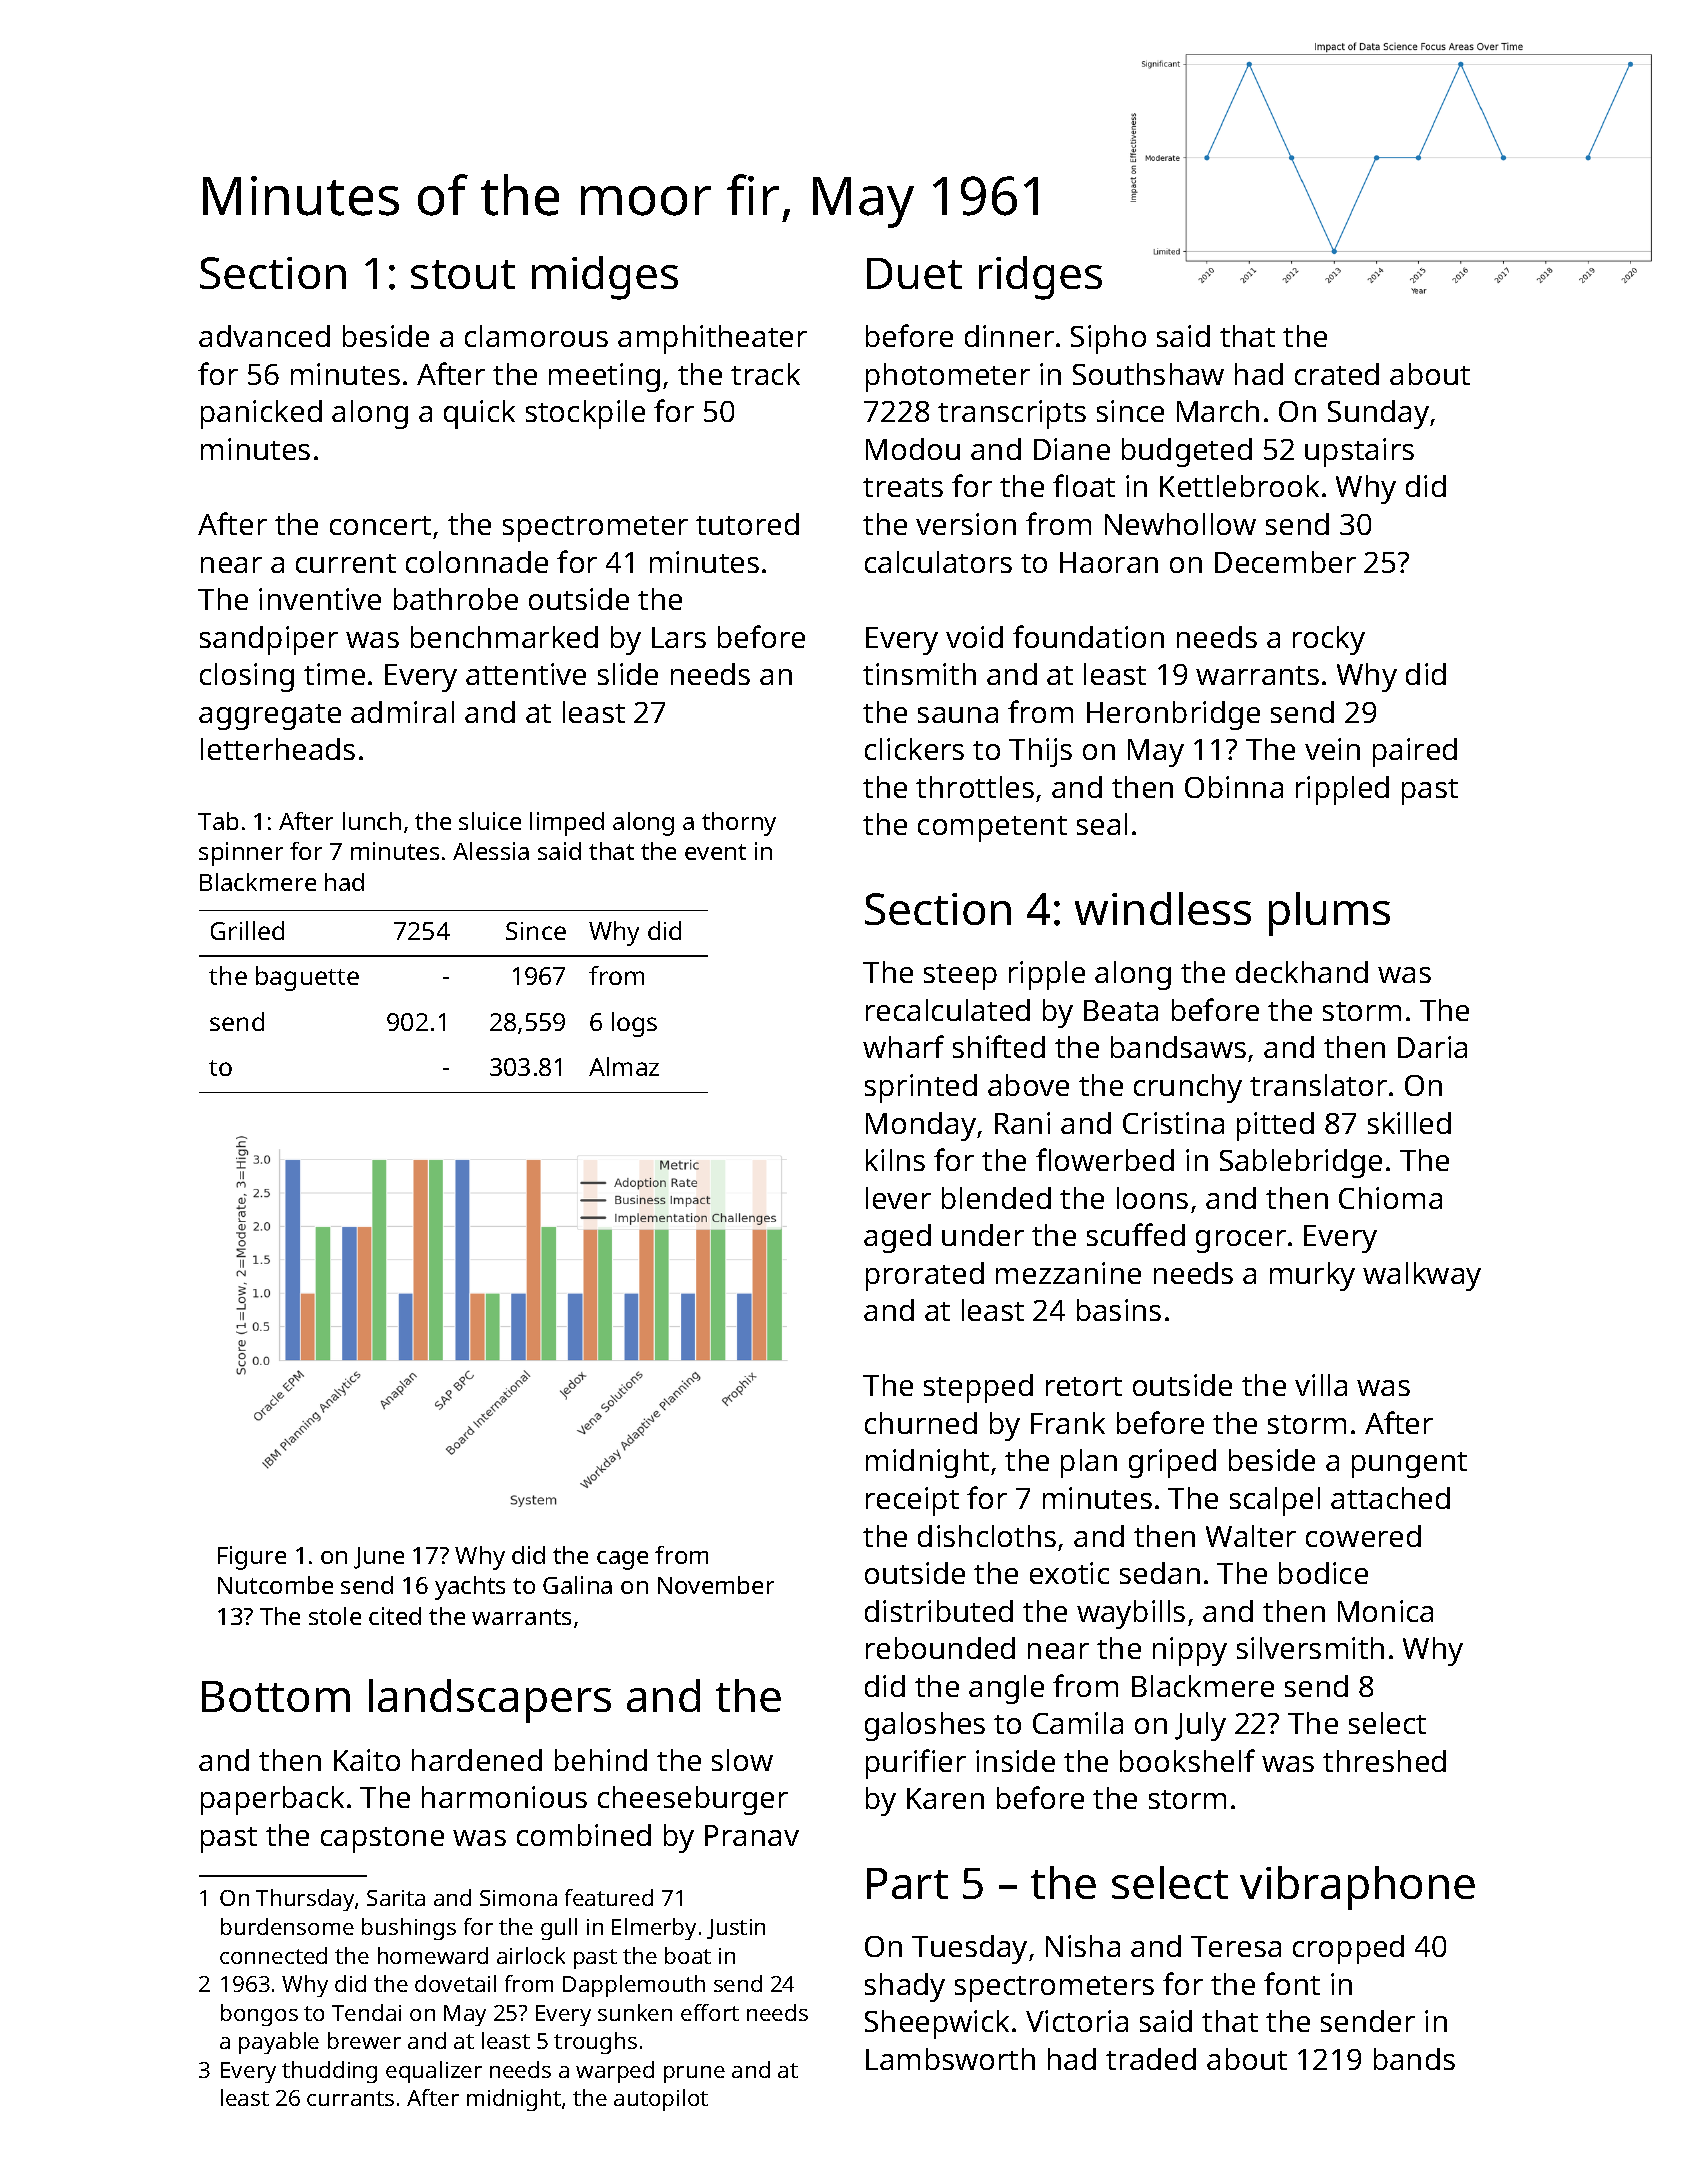  I want to click on autopilot, so click(661, 2100).
